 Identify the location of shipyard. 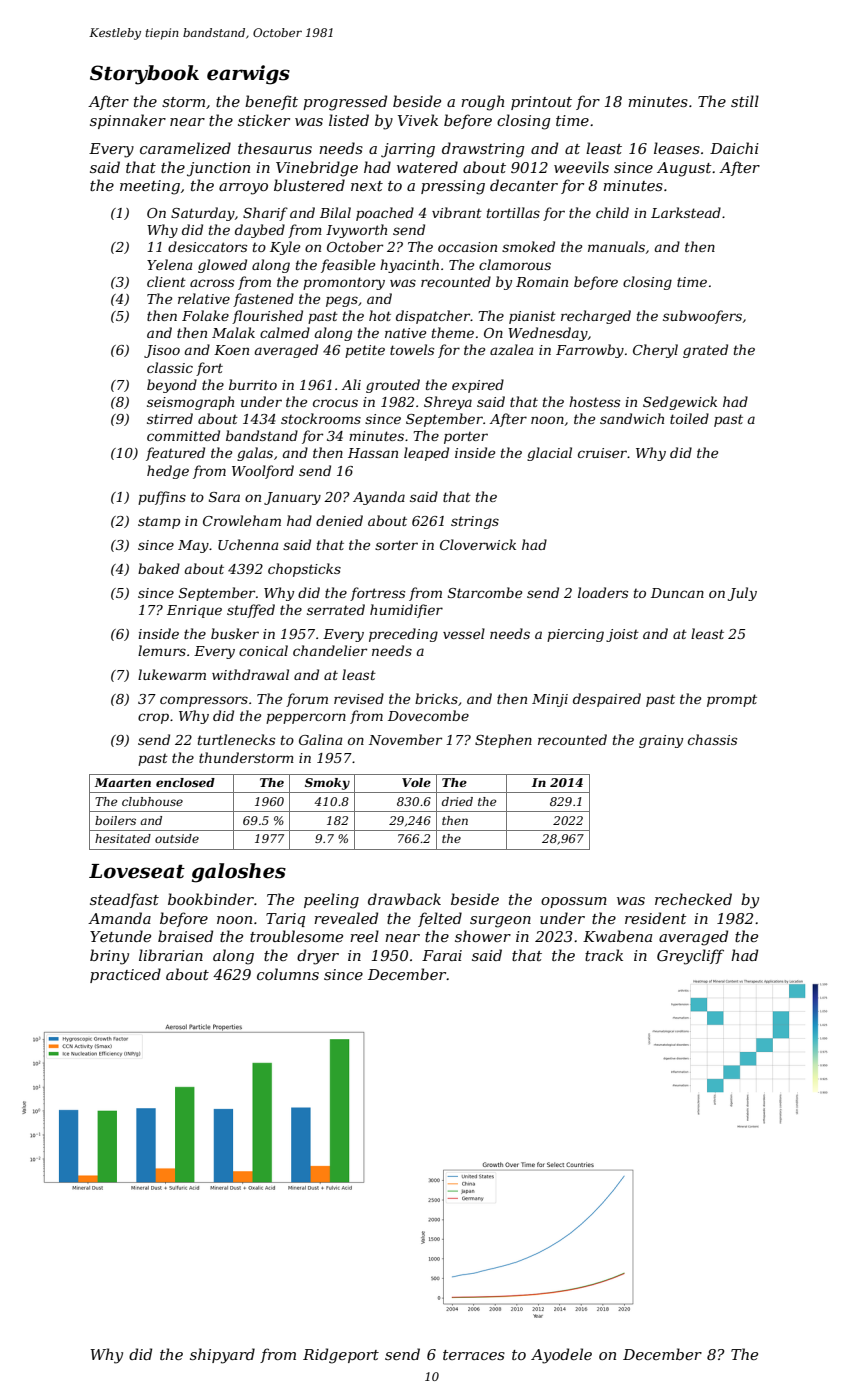
(222, 1356).
